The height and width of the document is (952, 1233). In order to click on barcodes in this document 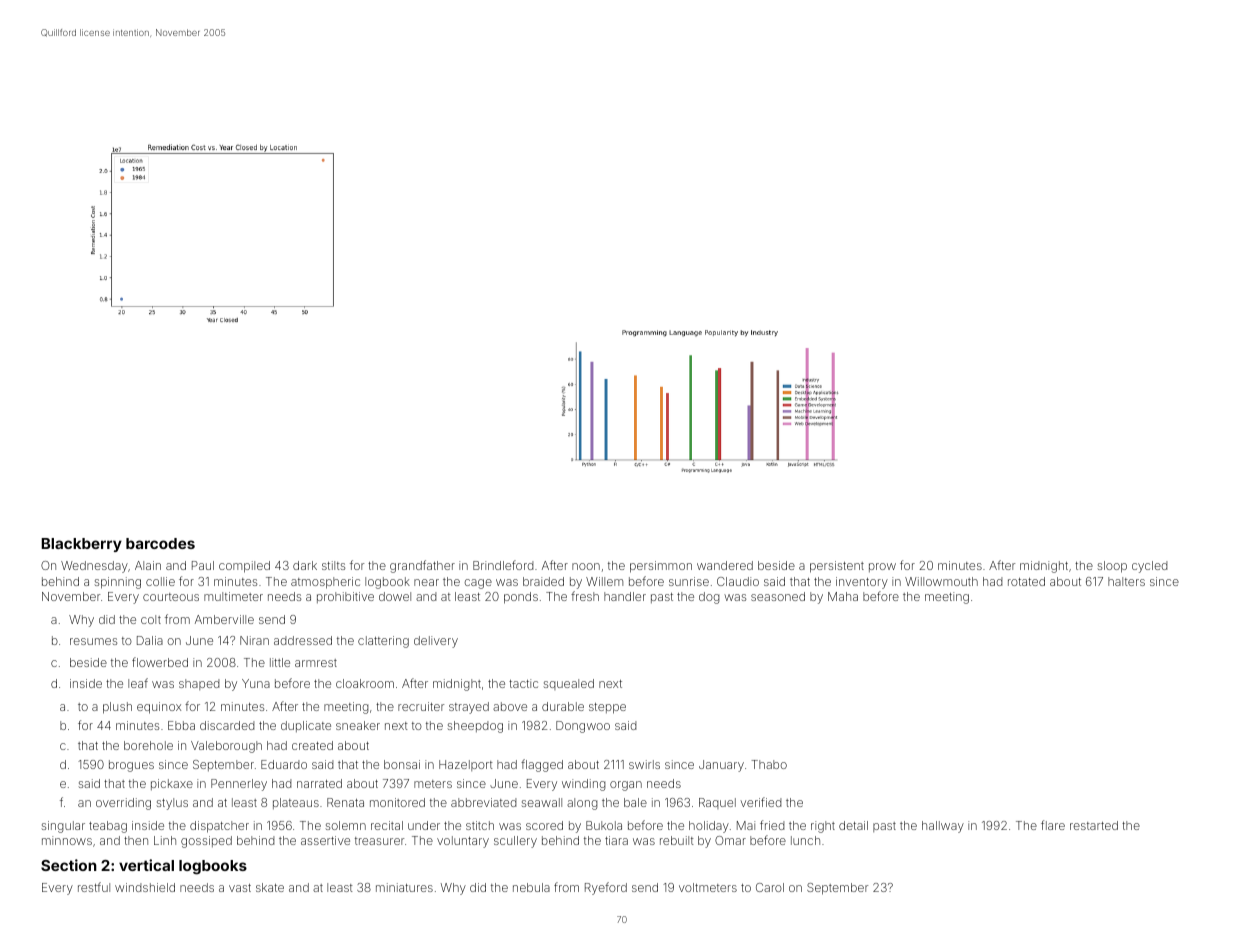, I will do `click(160, 543)`.
